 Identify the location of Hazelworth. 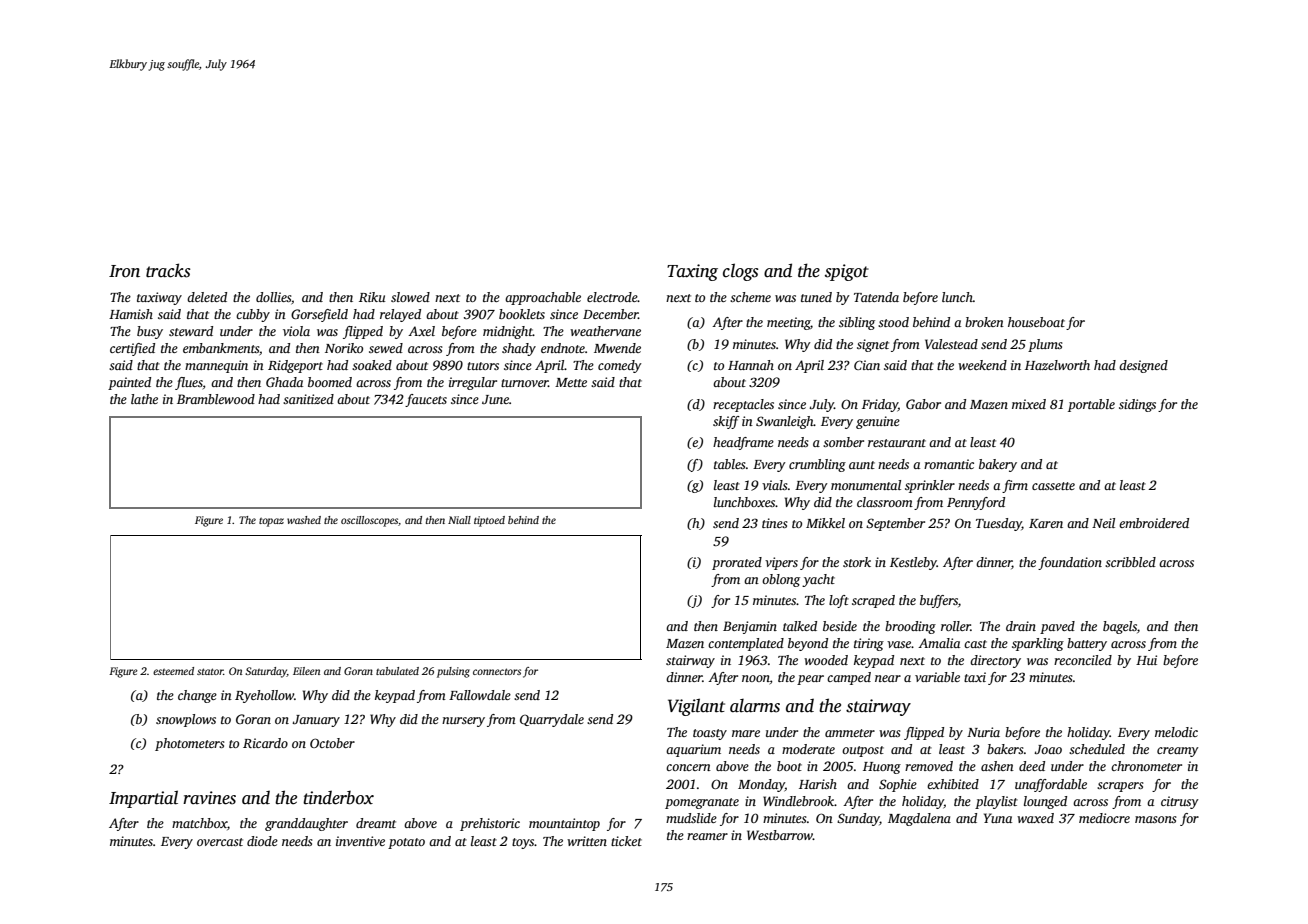
(1057, 365).
